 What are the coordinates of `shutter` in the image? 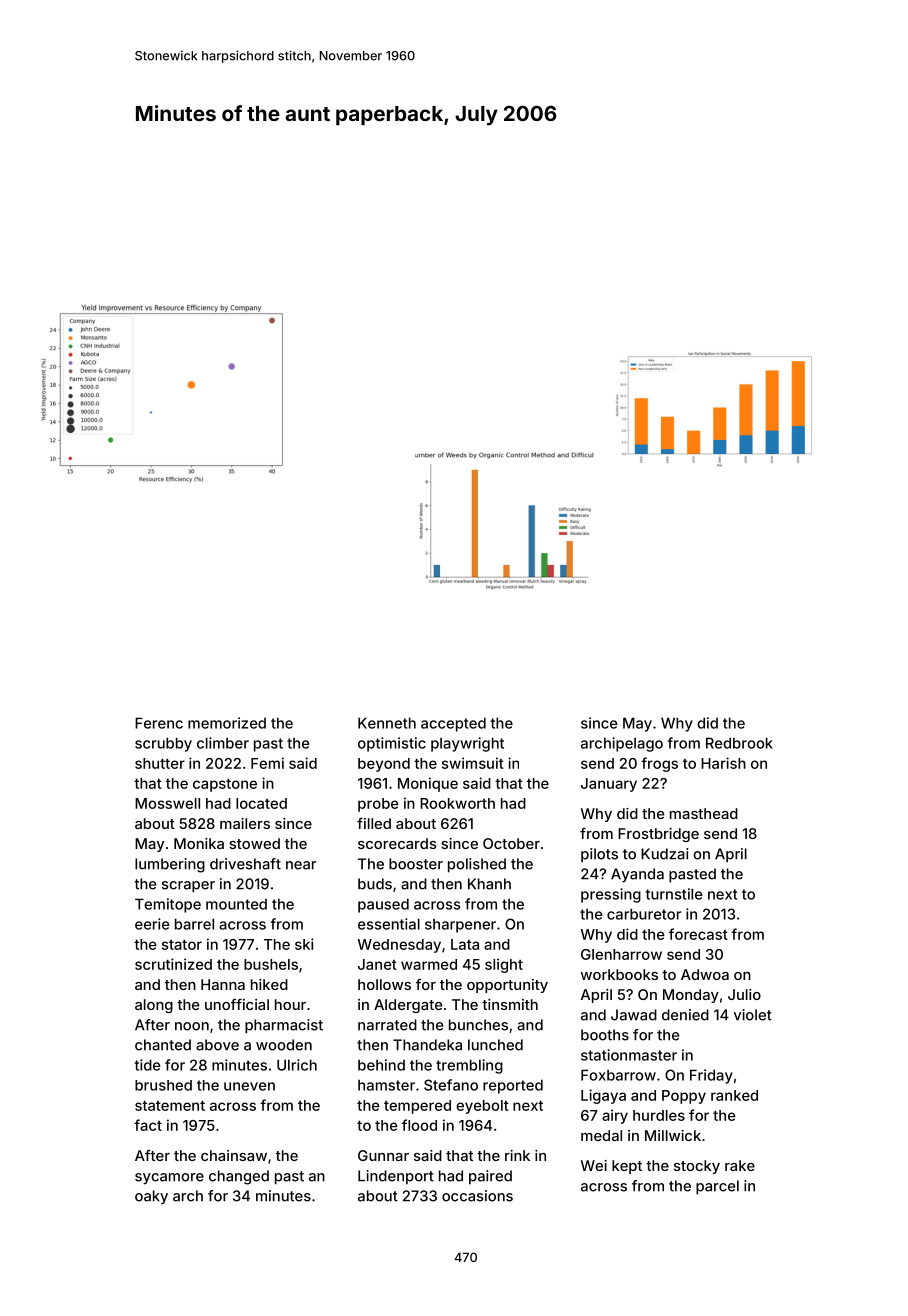 It's located at (160, 763).
